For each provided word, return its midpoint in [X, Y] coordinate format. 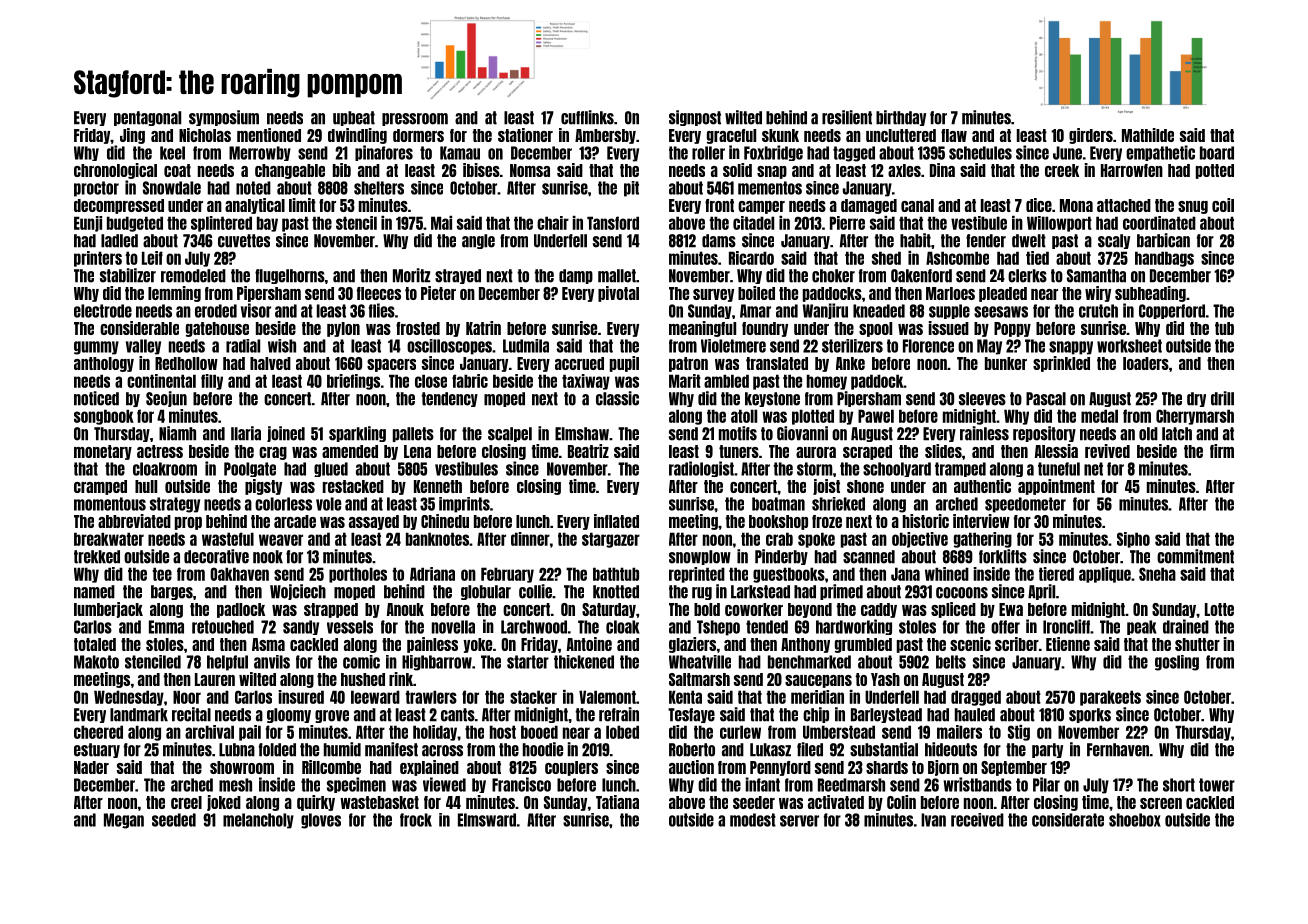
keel [172, 153]
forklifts [1003, 556]
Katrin [483, 328]
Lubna [237, 750]
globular [486, 592]
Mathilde [1148, 135]
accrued [579, 363]
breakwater [109, 539]
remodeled [193, 276]
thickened [584, 662]
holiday [435, 733]
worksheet [1129, 346]
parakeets [1110, 698]
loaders [1146, 363]
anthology [104, 364]
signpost [695, 118]
